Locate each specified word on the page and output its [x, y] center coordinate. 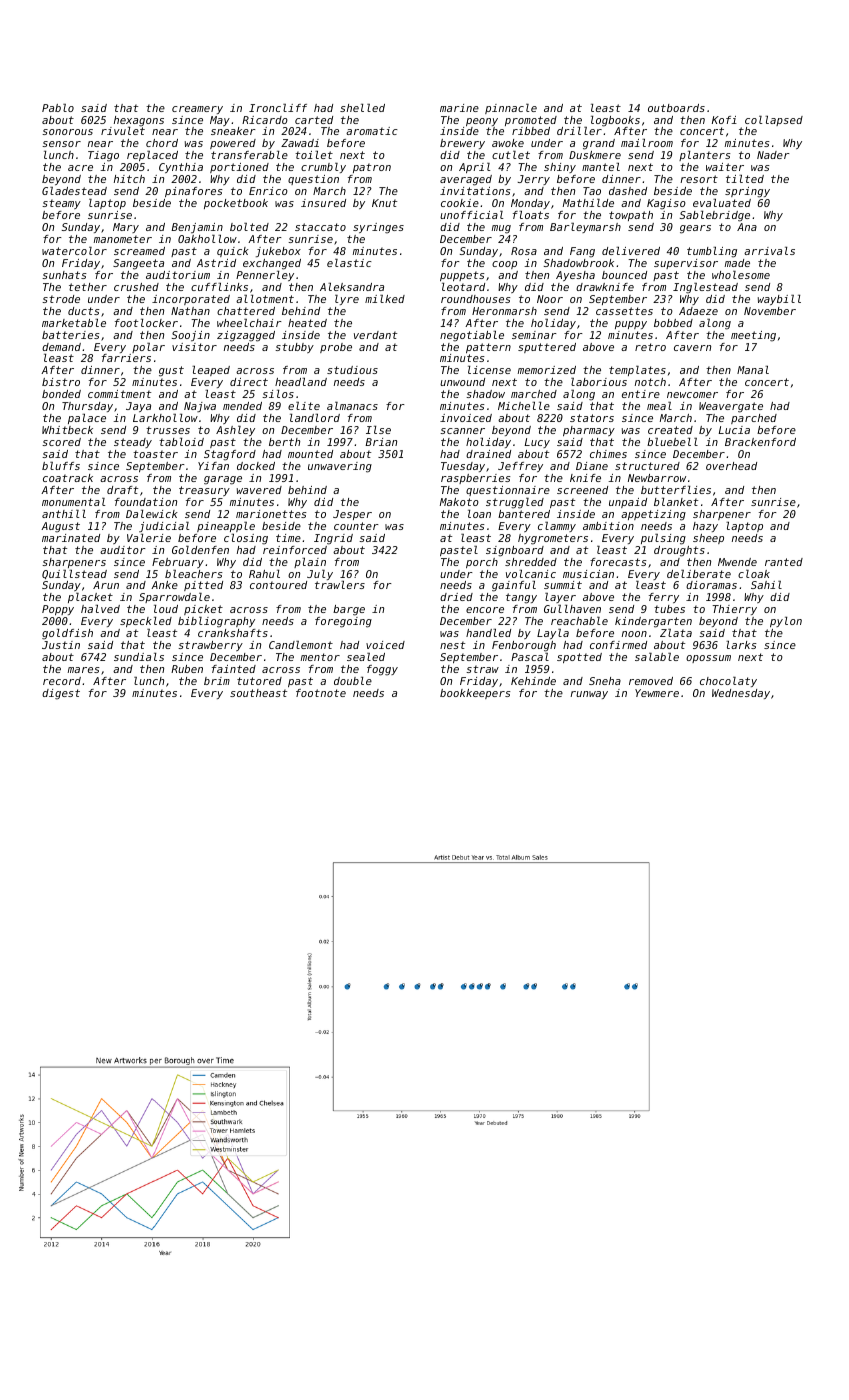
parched [754, 419]
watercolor [74, 251]
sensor [61, 144]
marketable [74, 323]
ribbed [531, 131]
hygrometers [553, 539]
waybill [779, 300]
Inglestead [705, 288]
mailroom [647, 143]
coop [504, 265]
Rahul [264, 574]
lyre [347, 300]
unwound [462, 382]
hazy [705, 527]
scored [61, 442]
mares [84, 670]
